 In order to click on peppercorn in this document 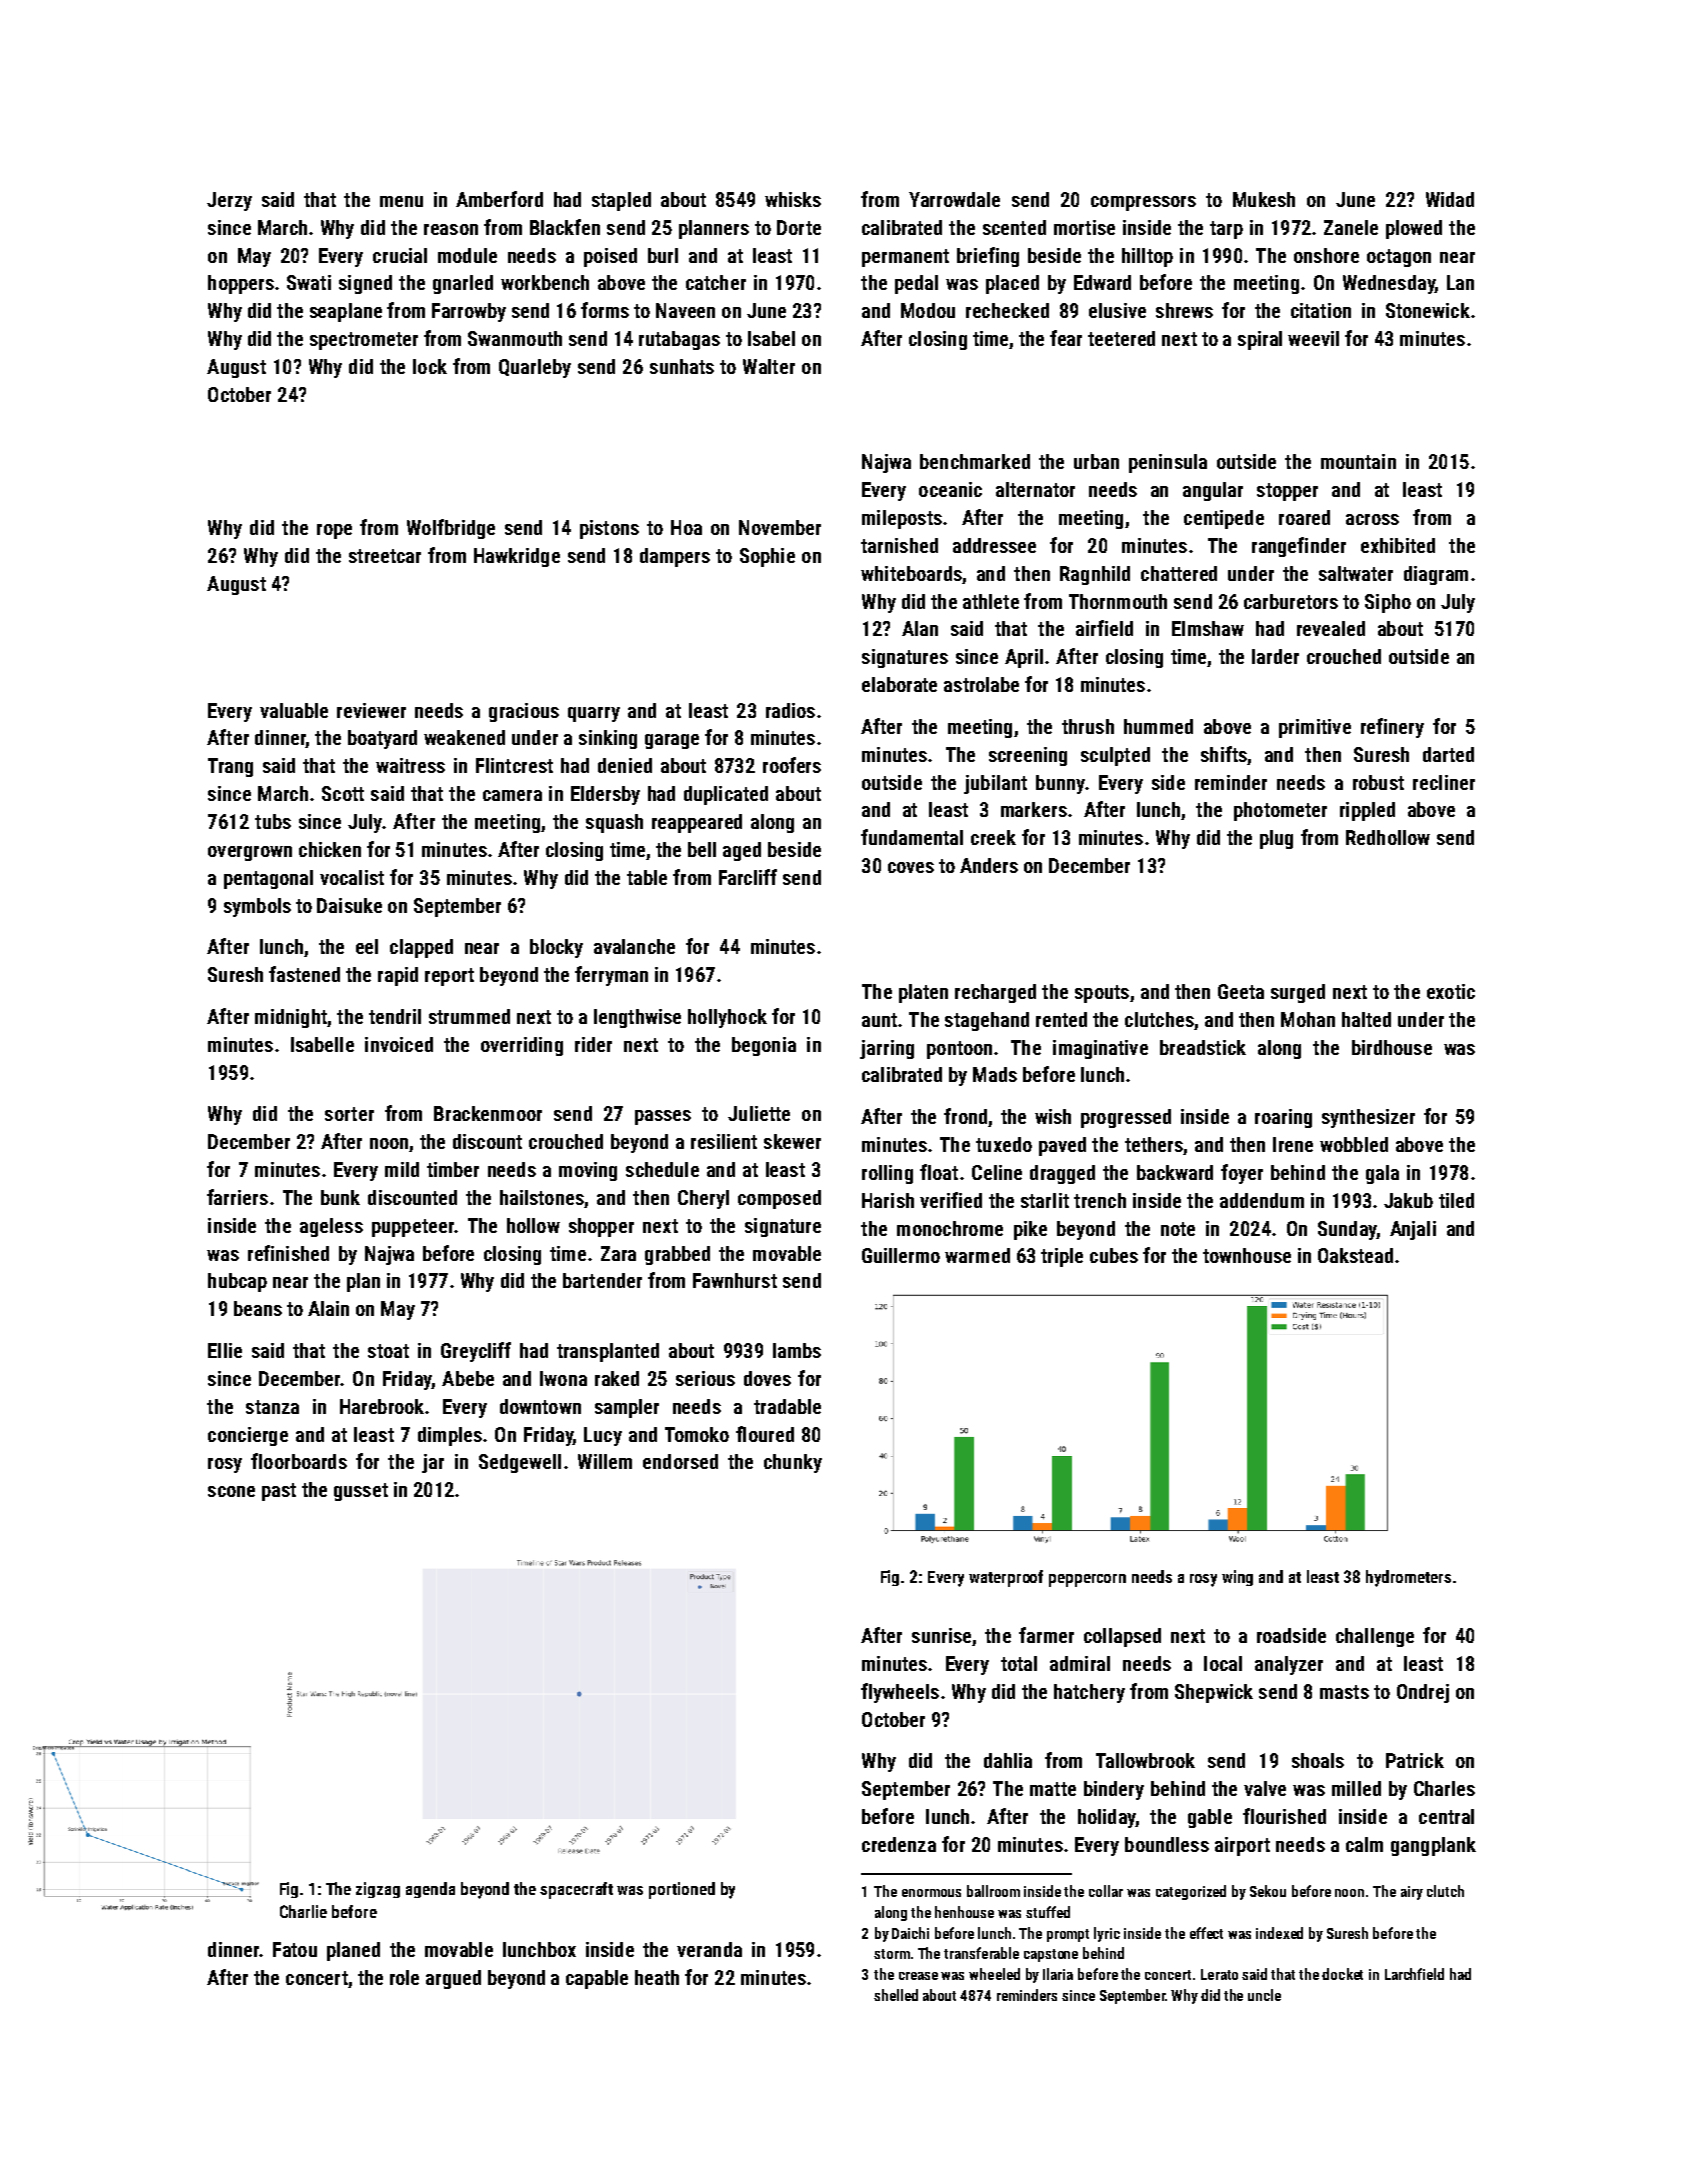, I will do `click(1087, 1580)`.
